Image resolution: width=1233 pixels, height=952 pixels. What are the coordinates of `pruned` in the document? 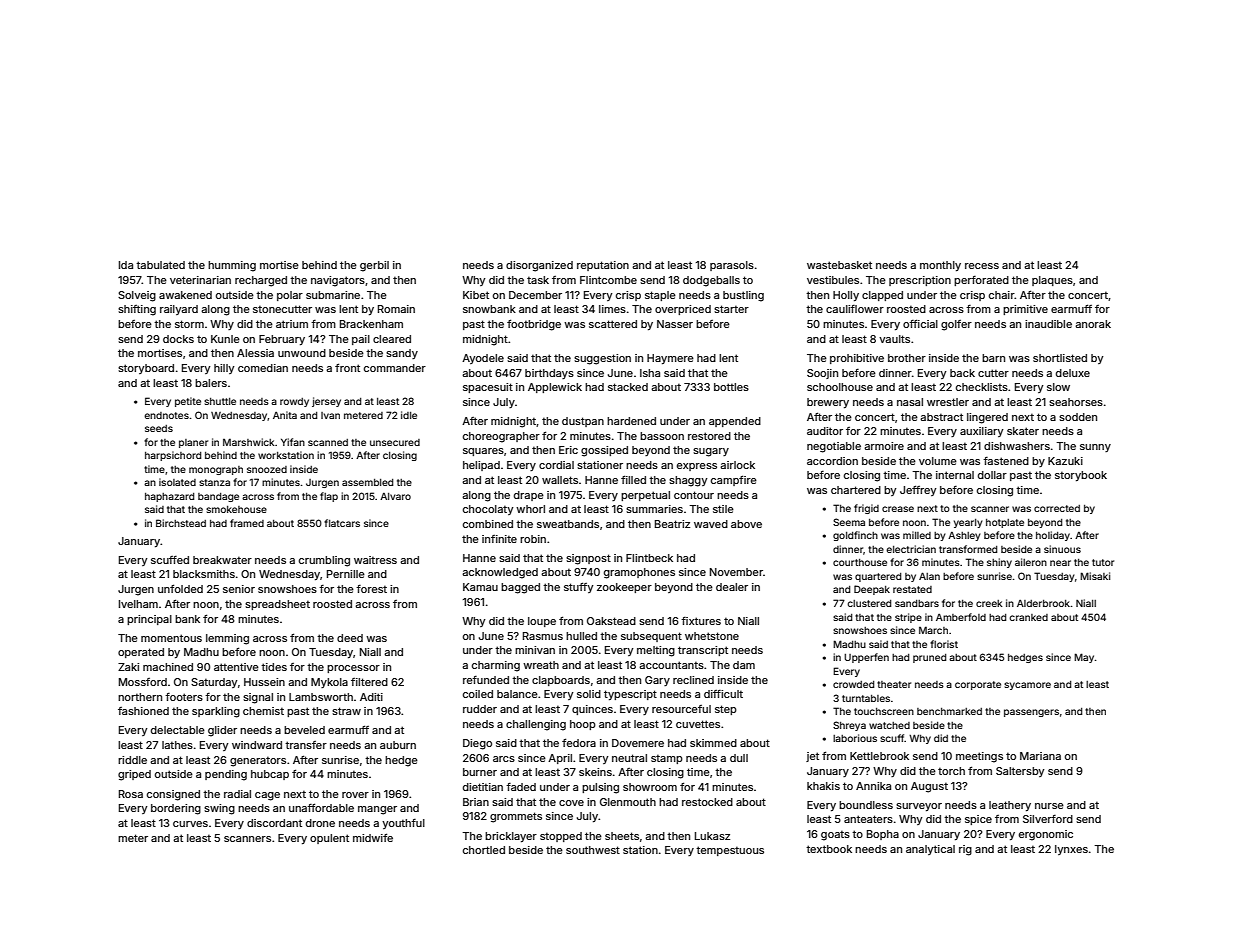 It's located at (929, 658).
